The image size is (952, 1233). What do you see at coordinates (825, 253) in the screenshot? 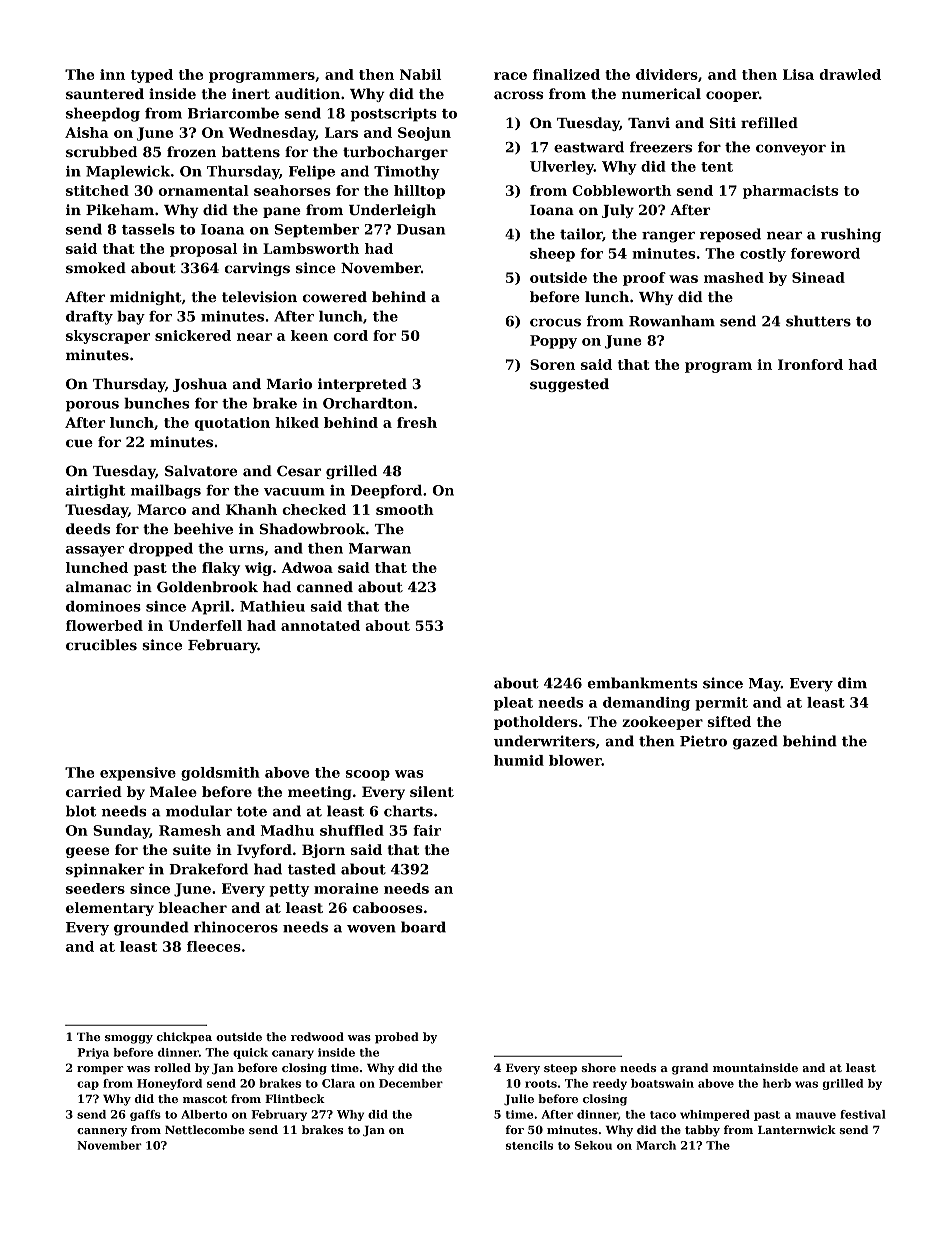
I see `foreword` at bounding box center [825, 253].
